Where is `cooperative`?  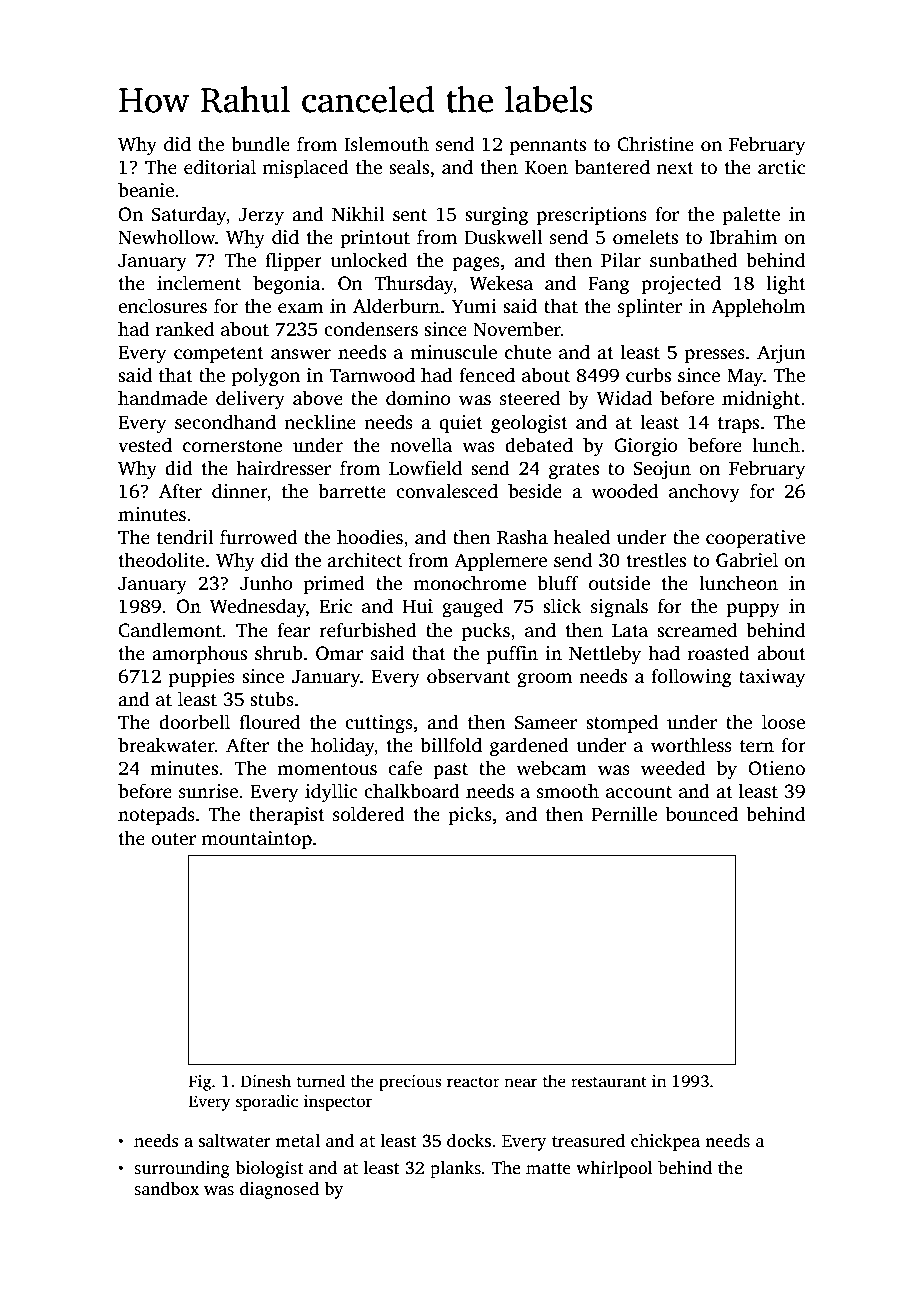
cooperative is located at coordinates (755, 539).
